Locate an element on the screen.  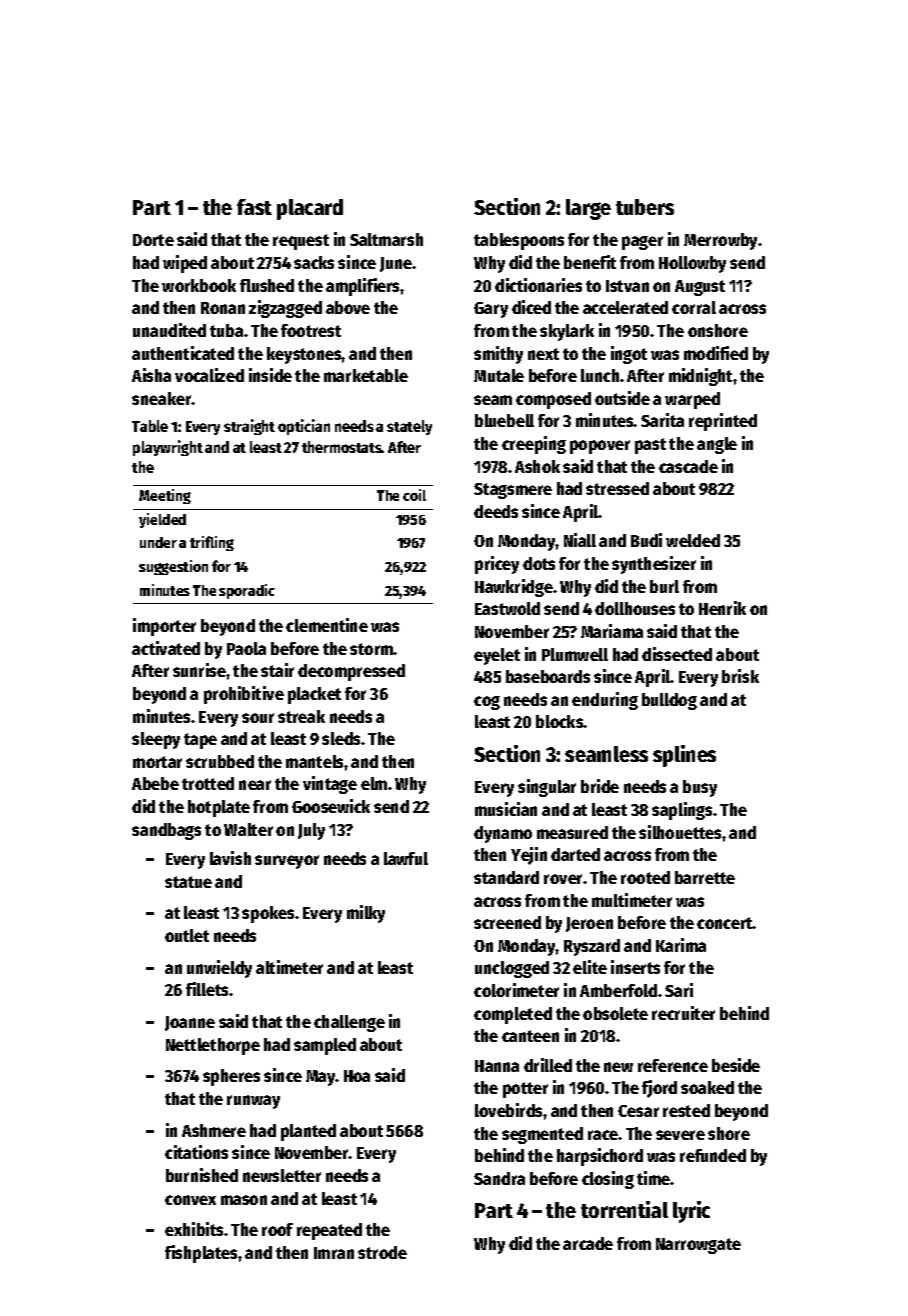
refunded is located at coordinates (713, 1155).
